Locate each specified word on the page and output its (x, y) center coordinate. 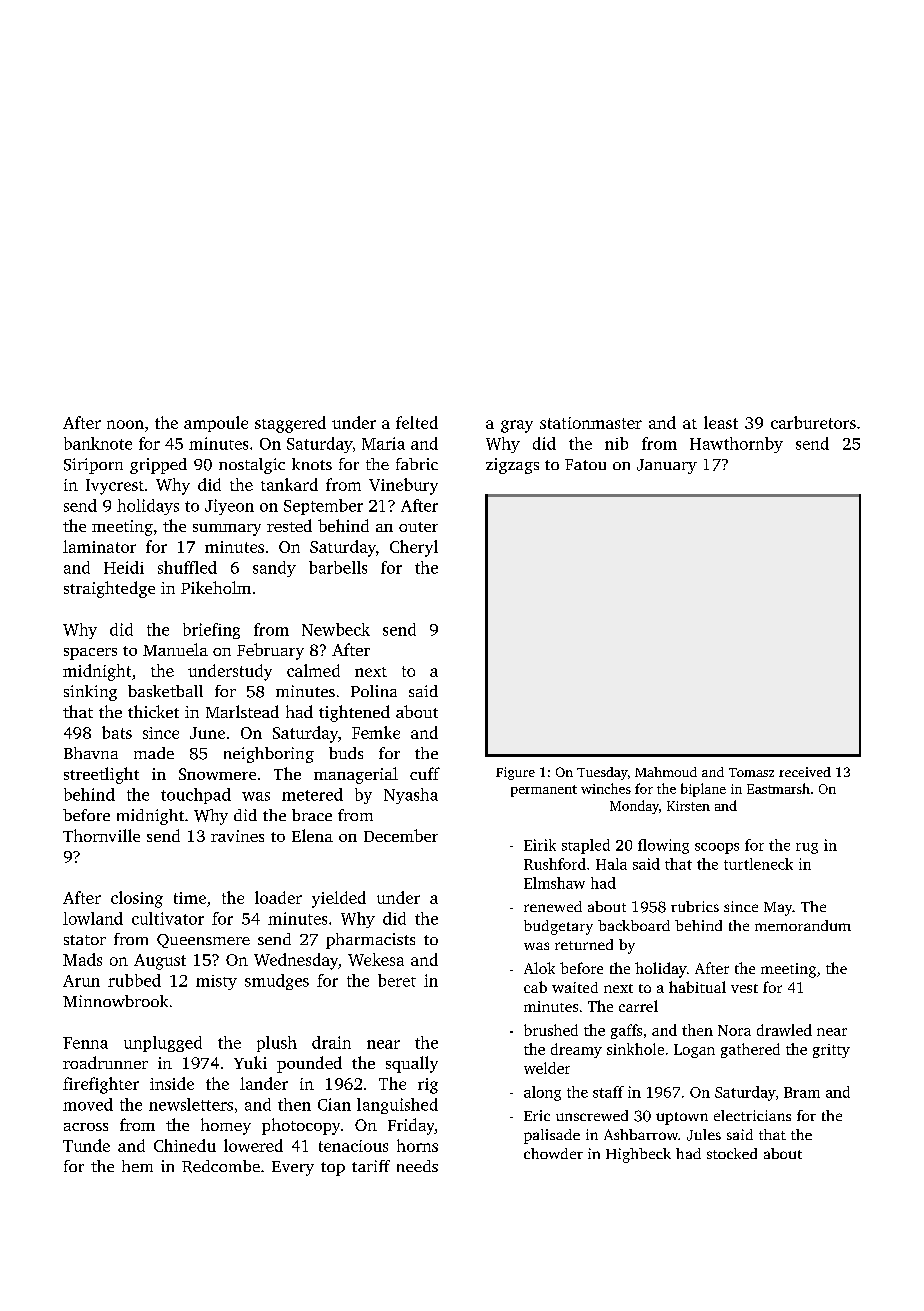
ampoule (216, 424)
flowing (663, 846)
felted (417, 422)
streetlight (101, 775)
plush (277, 1044)
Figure (515, 773)
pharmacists (370, 941)
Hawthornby (736, 445)
